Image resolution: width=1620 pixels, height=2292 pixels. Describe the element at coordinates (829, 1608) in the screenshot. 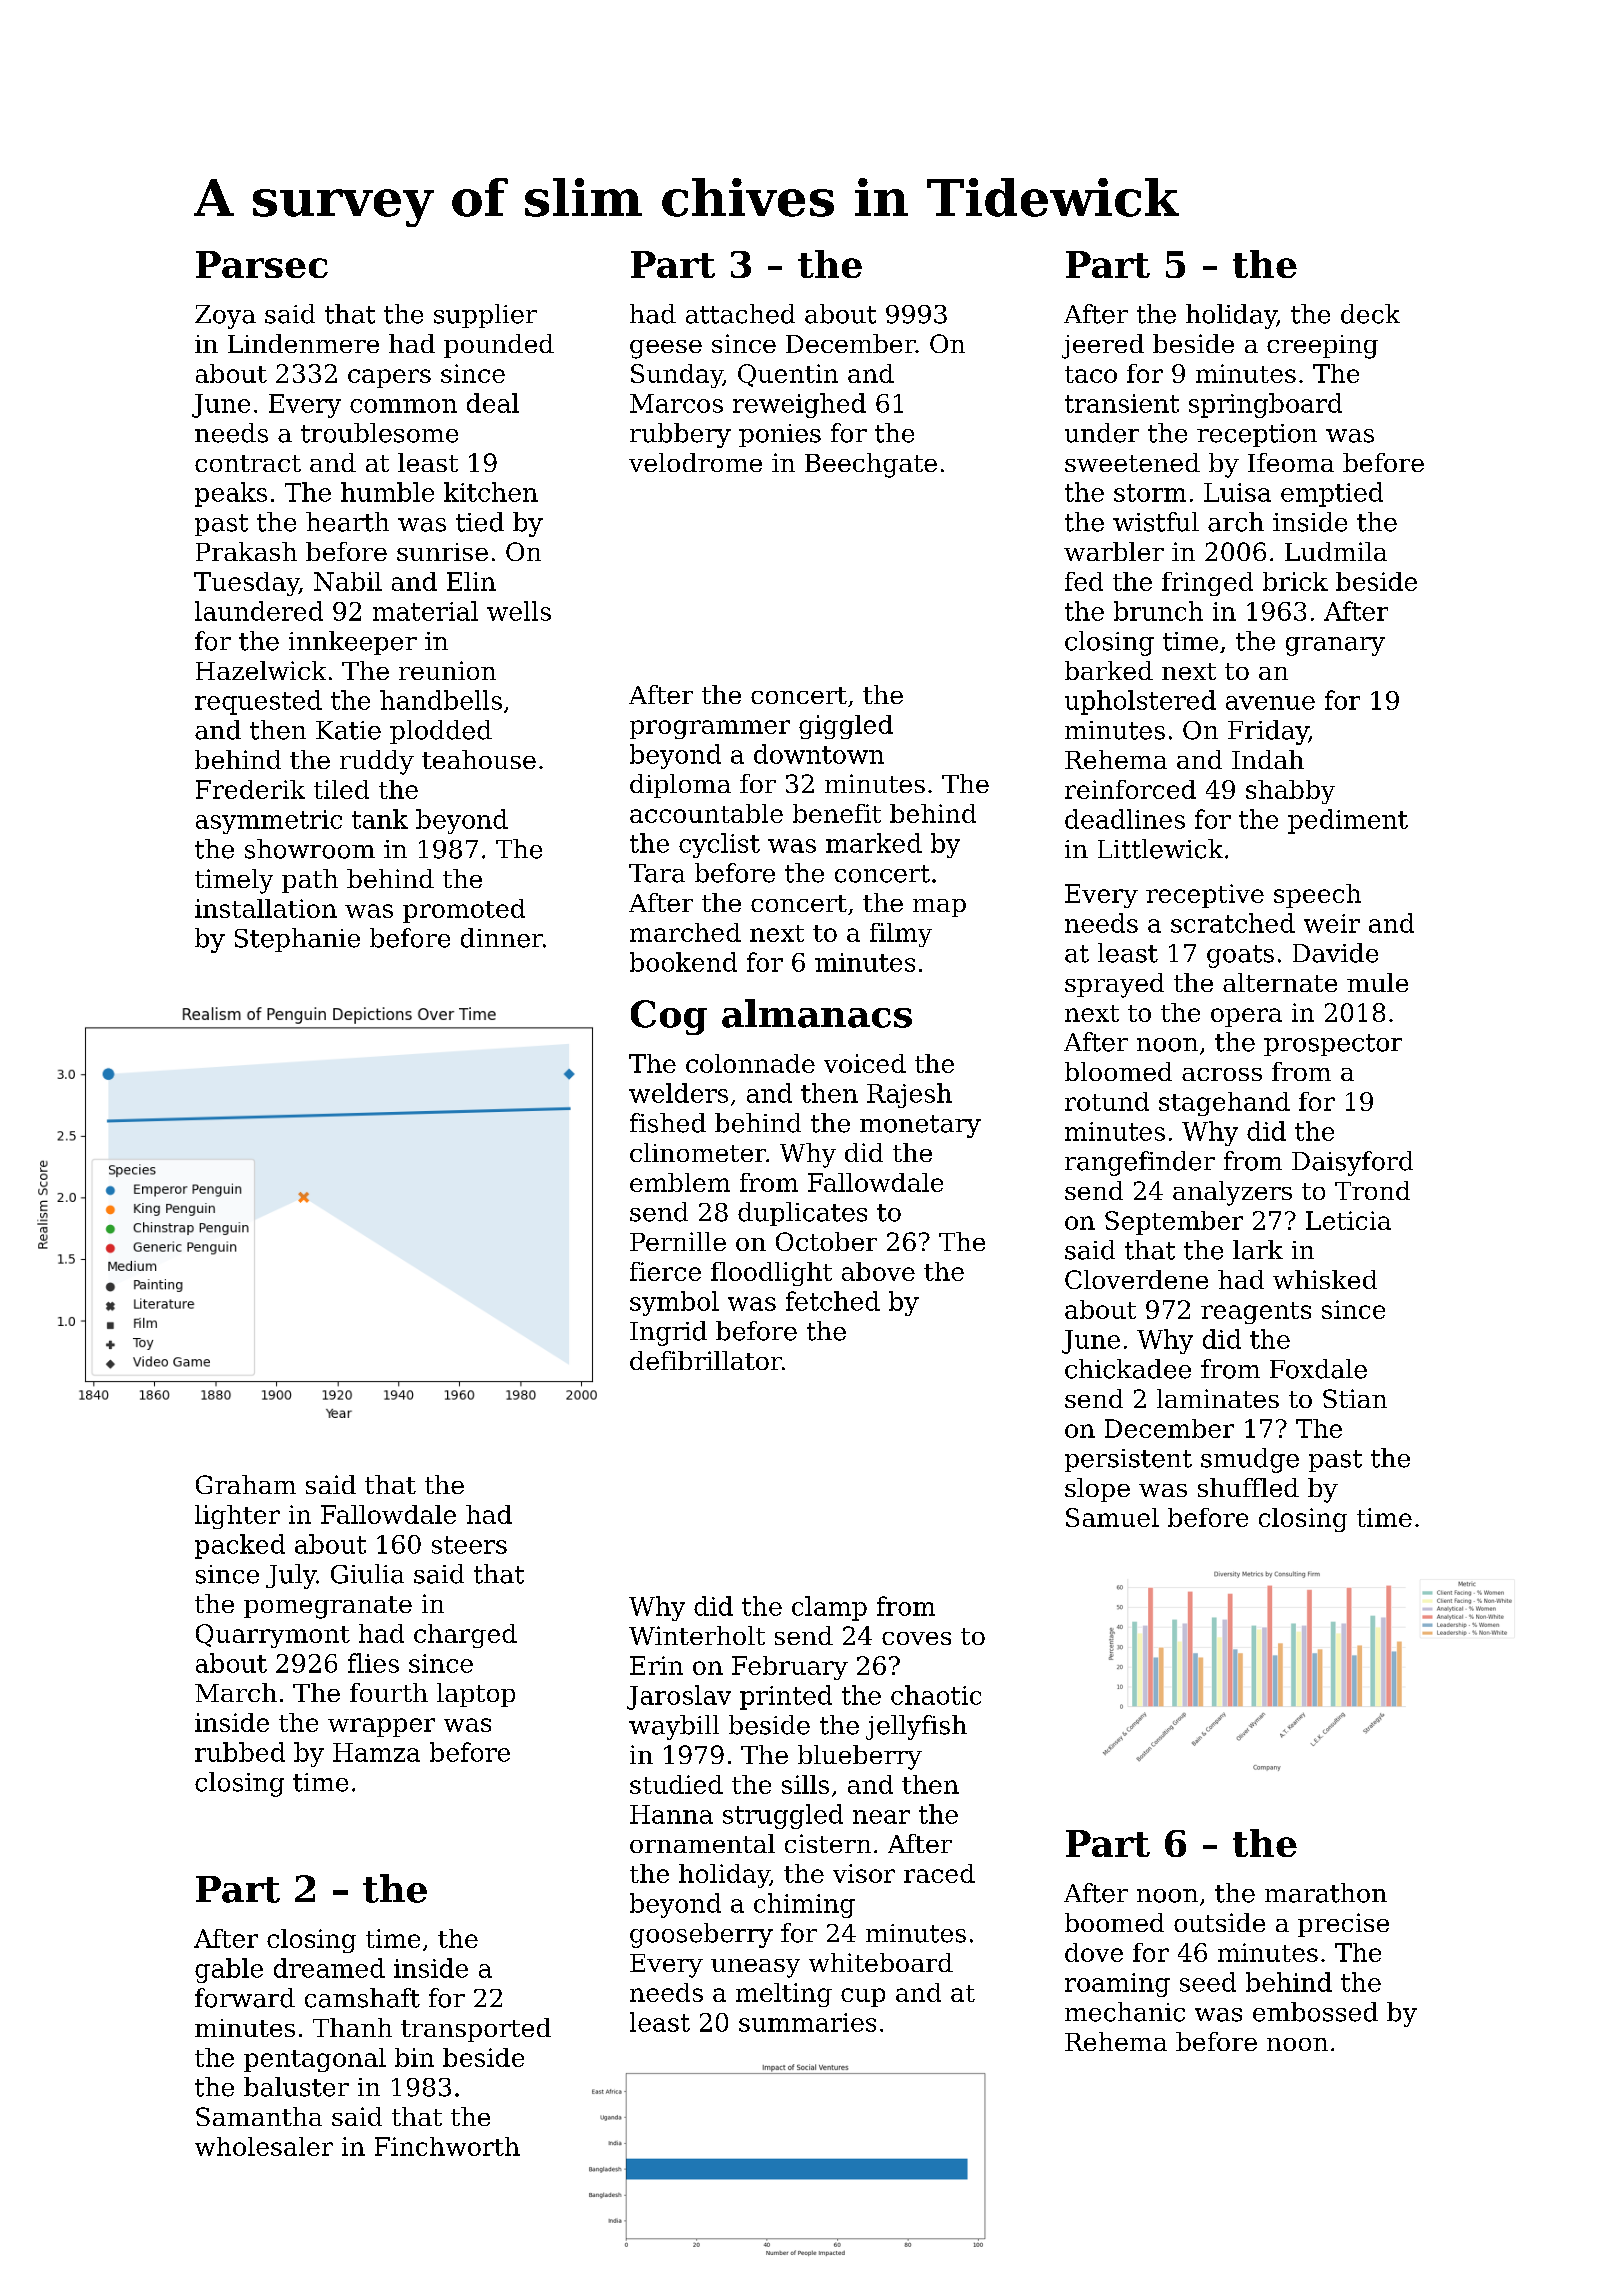

I see `clamp` at that location.
